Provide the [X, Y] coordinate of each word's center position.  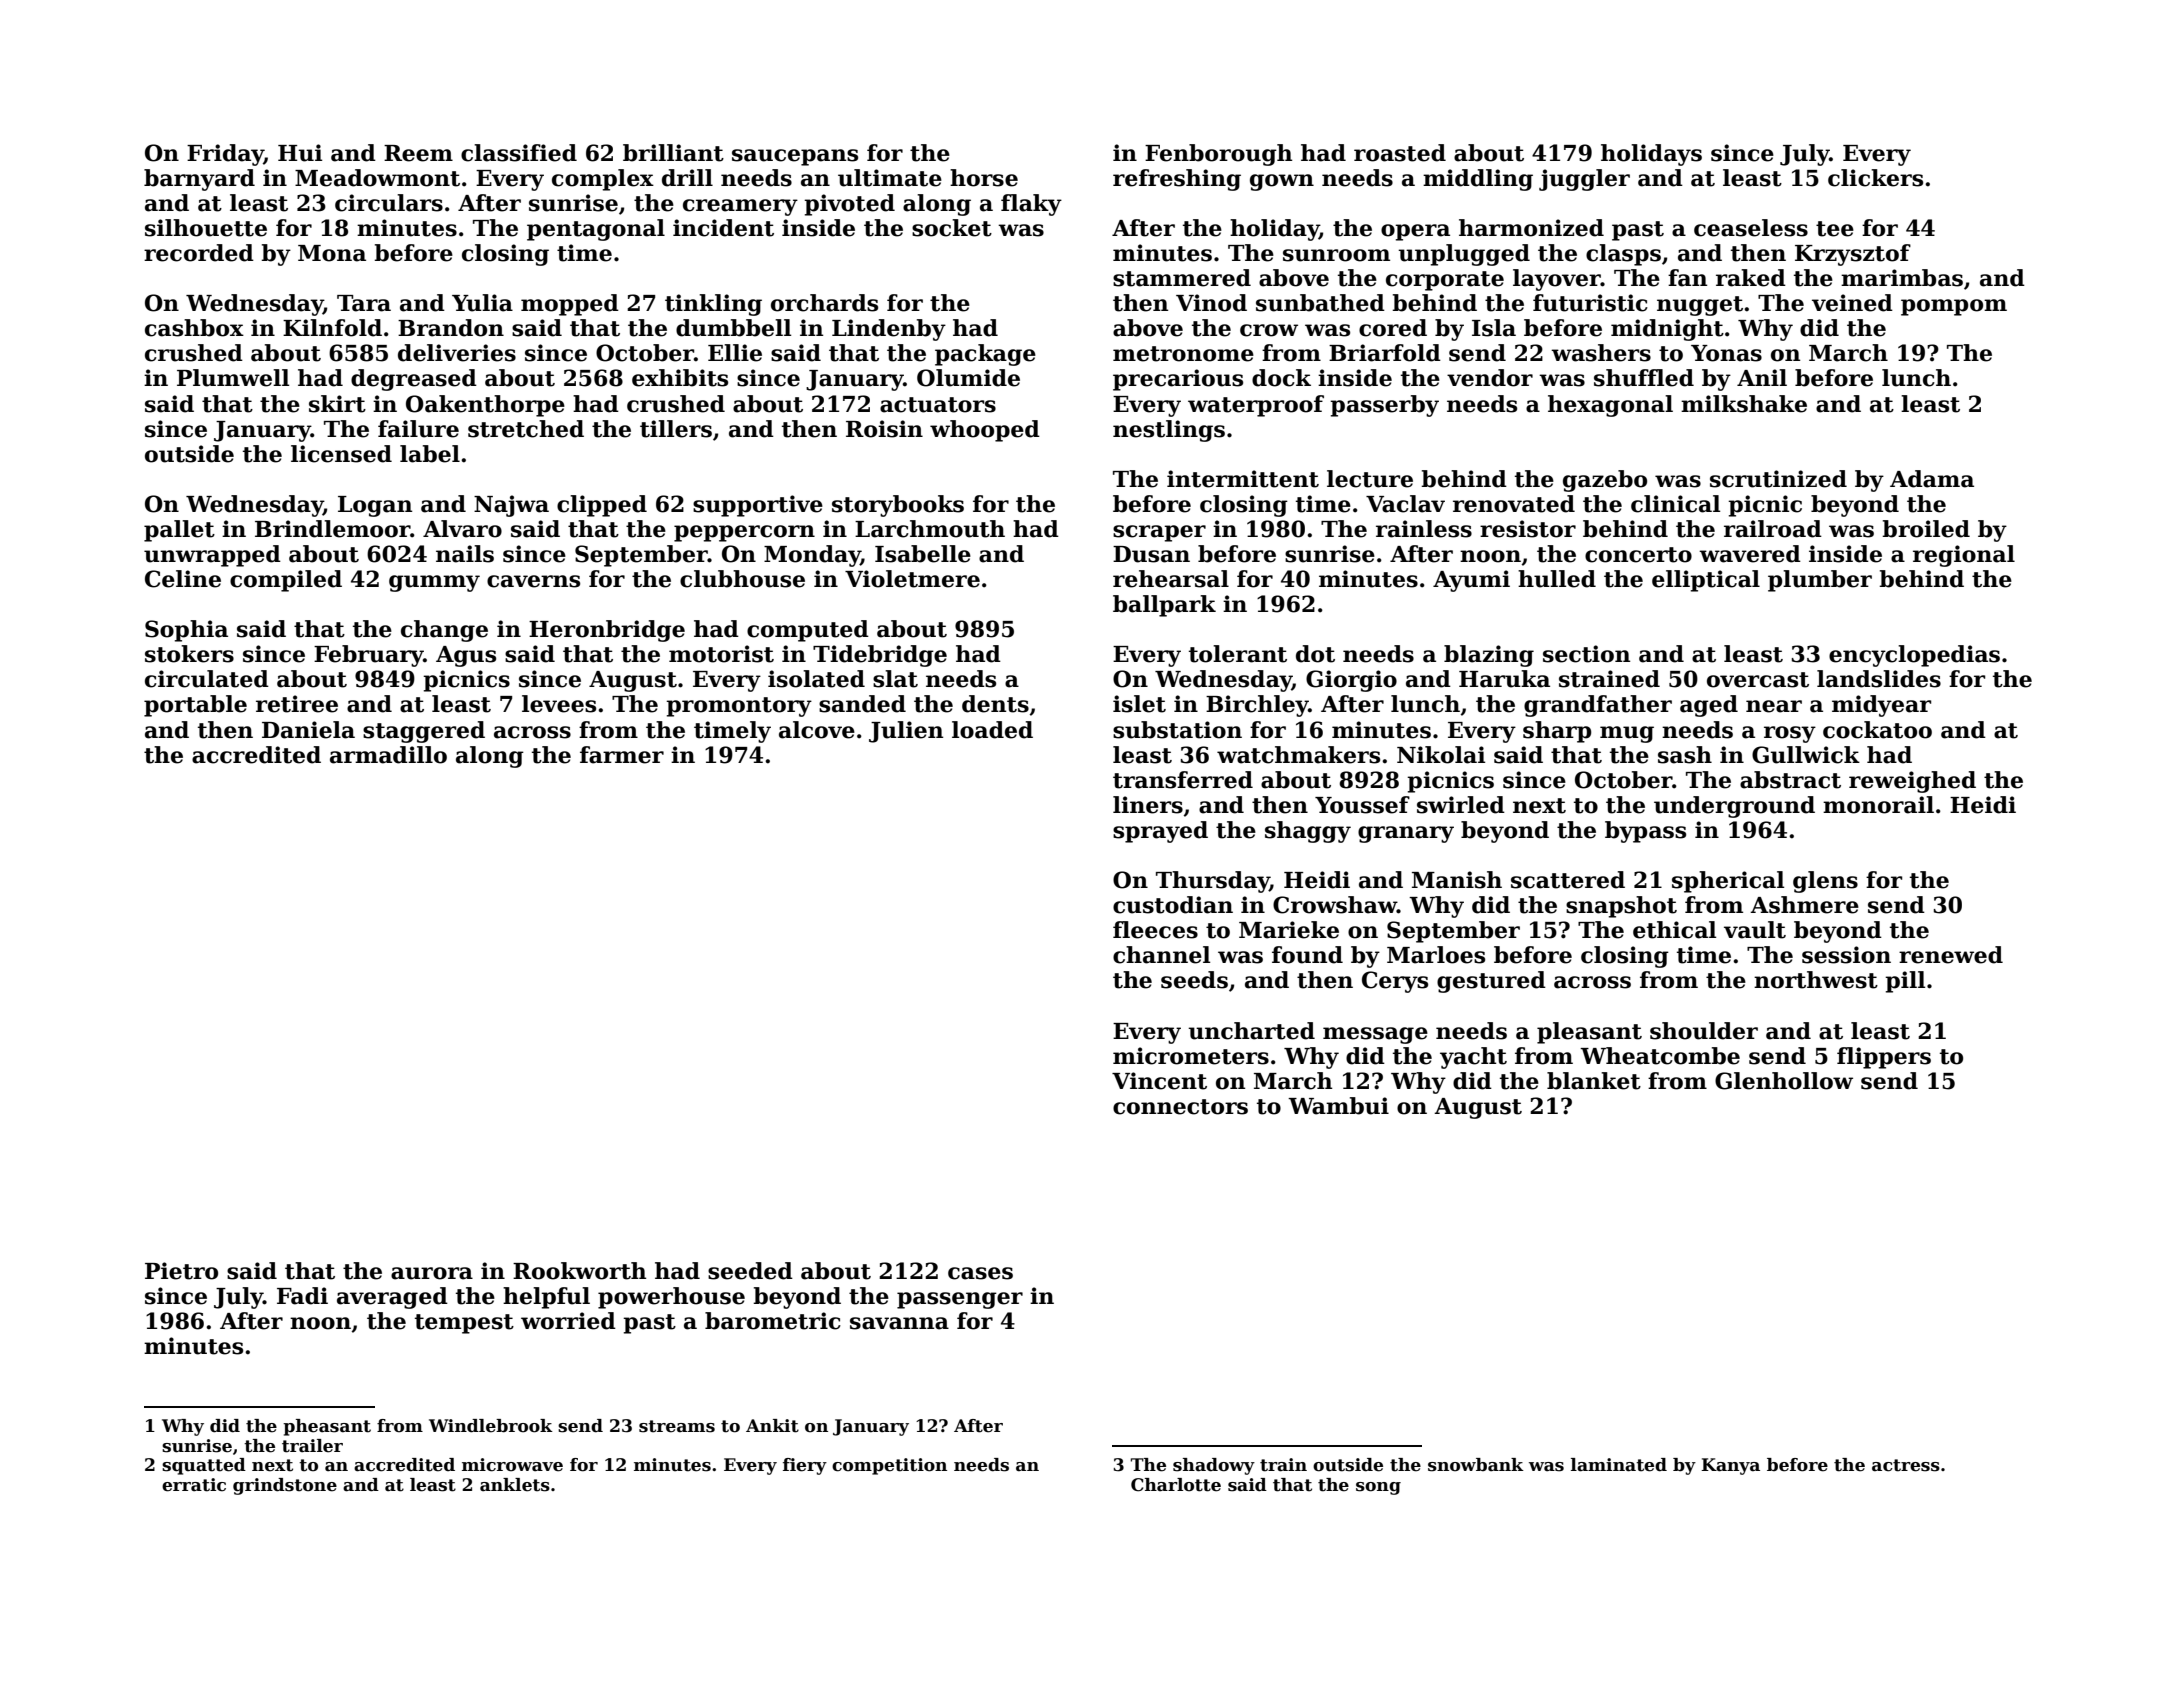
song [1378, 1488]
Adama [1932, 479]
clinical [1675, 504]
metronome [1183, 354]
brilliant [673, 153]
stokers [189, 654]
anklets [515, 1485]
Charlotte [1176, 1485]
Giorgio [1351, 681]
